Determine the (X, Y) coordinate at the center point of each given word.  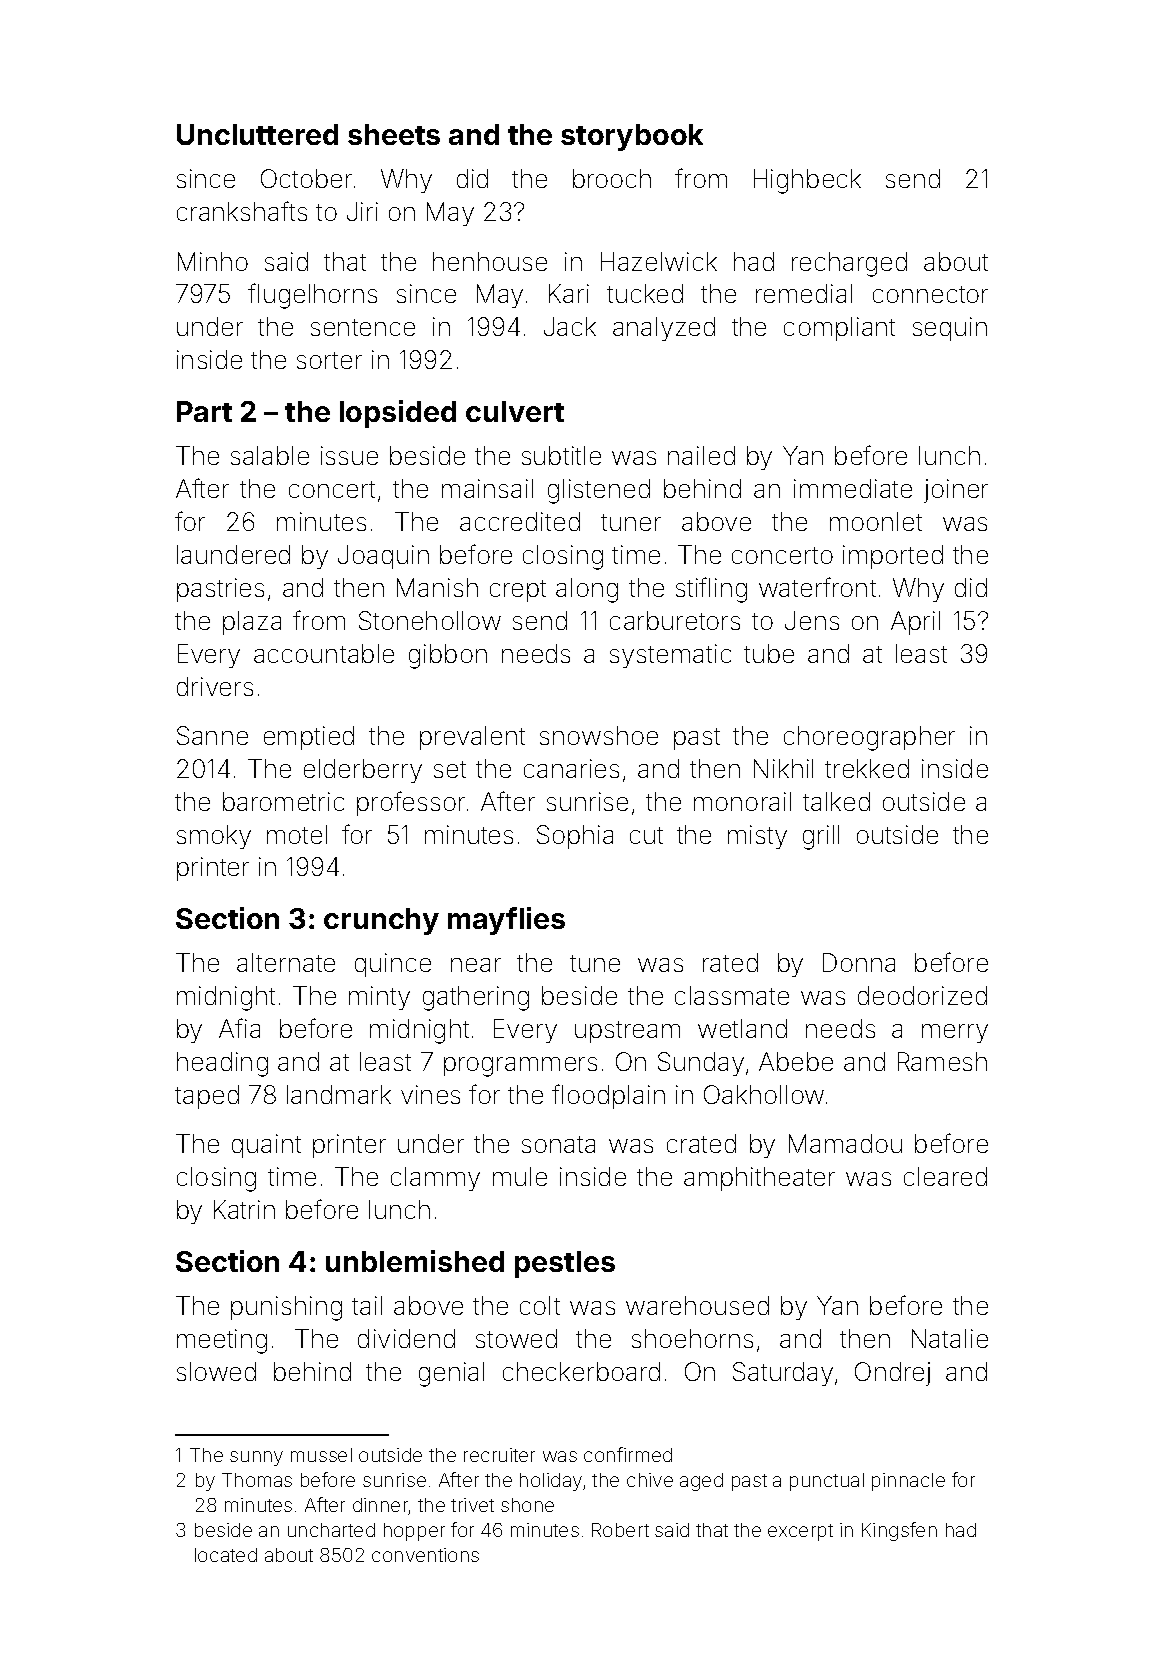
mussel (321, 1455)
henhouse (490, 261)
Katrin (244, 1209)
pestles (565, 1264)
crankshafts (242, 211)
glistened (599, 491)
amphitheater (759, 1179)
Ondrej (892, 1374)
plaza (252, 623)
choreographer (869, 738)
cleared (945, 1176)
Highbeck (807, 181)
